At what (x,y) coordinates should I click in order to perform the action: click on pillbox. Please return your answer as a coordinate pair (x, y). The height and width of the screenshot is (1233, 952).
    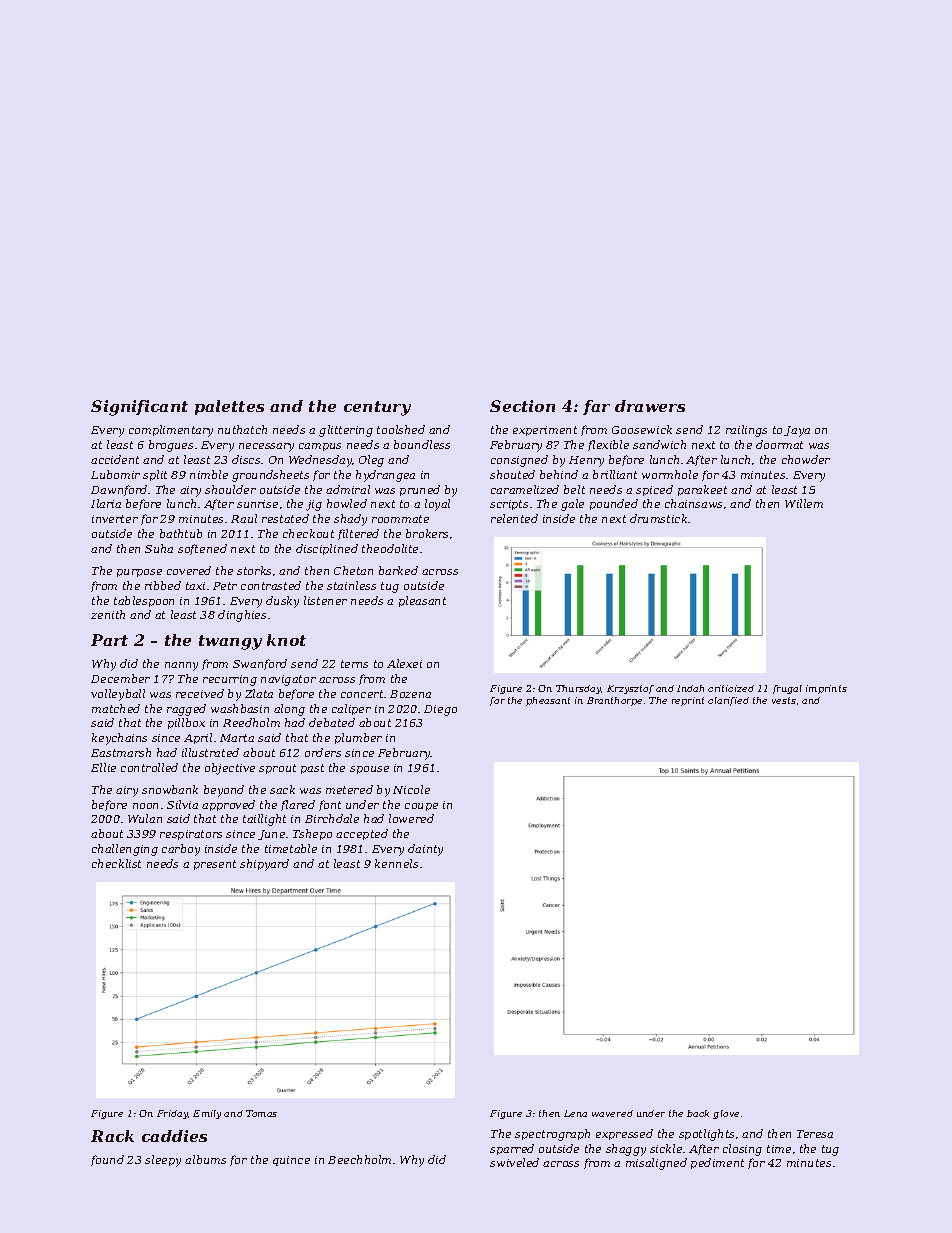
    Looking at the image, I should click on (186, 723).
